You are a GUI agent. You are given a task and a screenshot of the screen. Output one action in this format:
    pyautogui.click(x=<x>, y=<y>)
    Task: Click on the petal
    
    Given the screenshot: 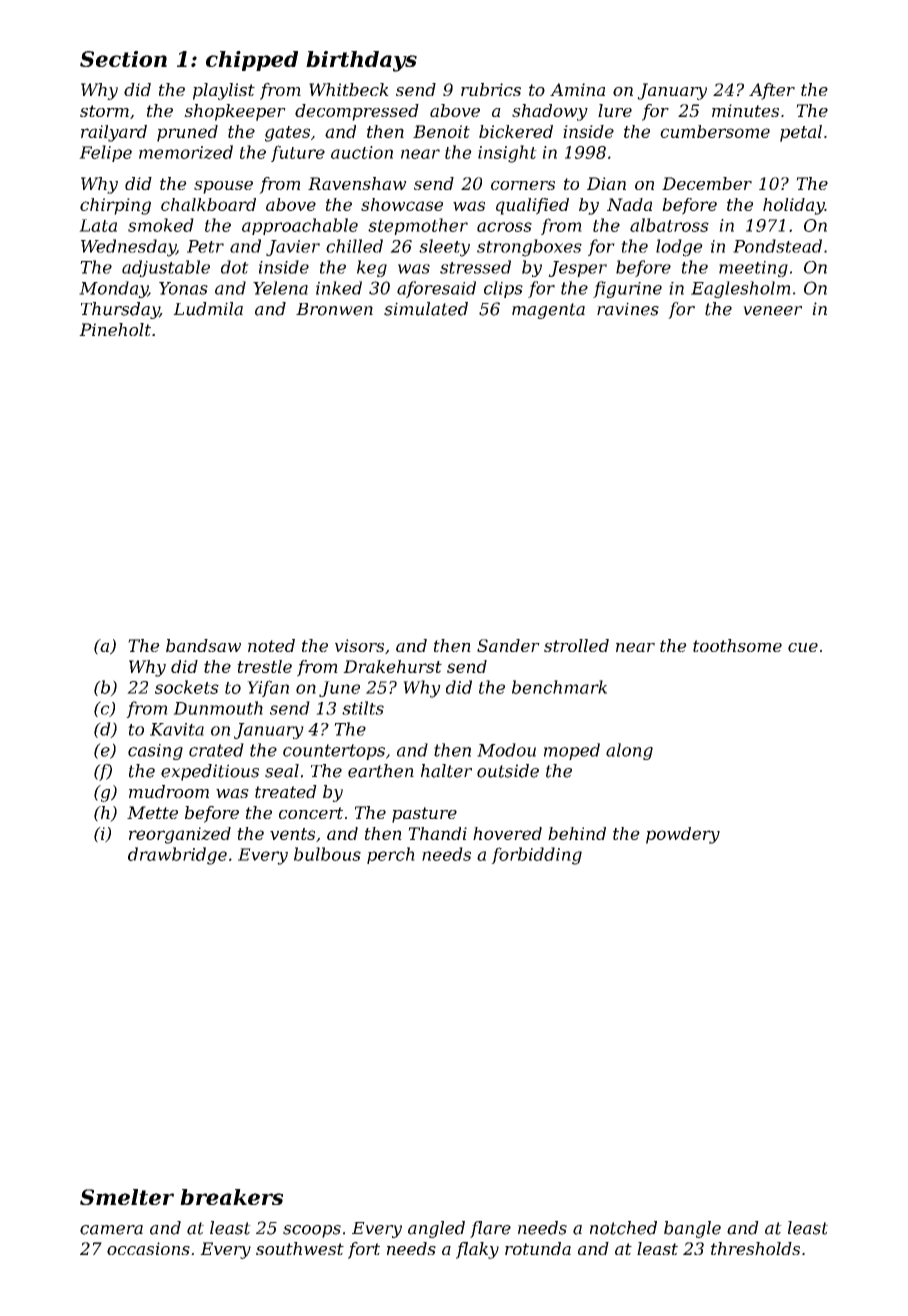 What is the action you would take?
    pyautogui.click(x=801, y=133)
